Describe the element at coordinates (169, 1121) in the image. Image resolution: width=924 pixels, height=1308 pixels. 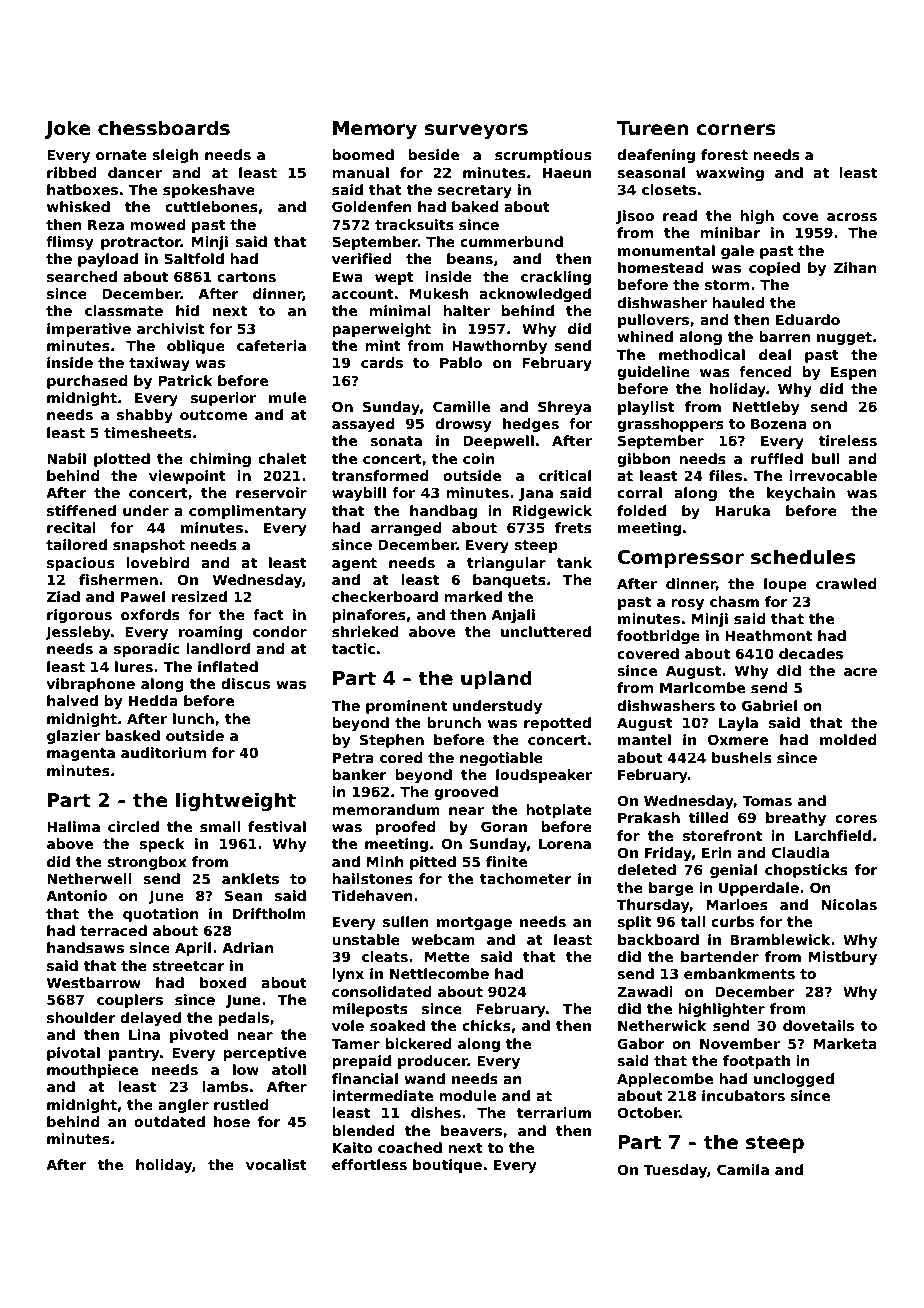
I see `outdated` at that location.
